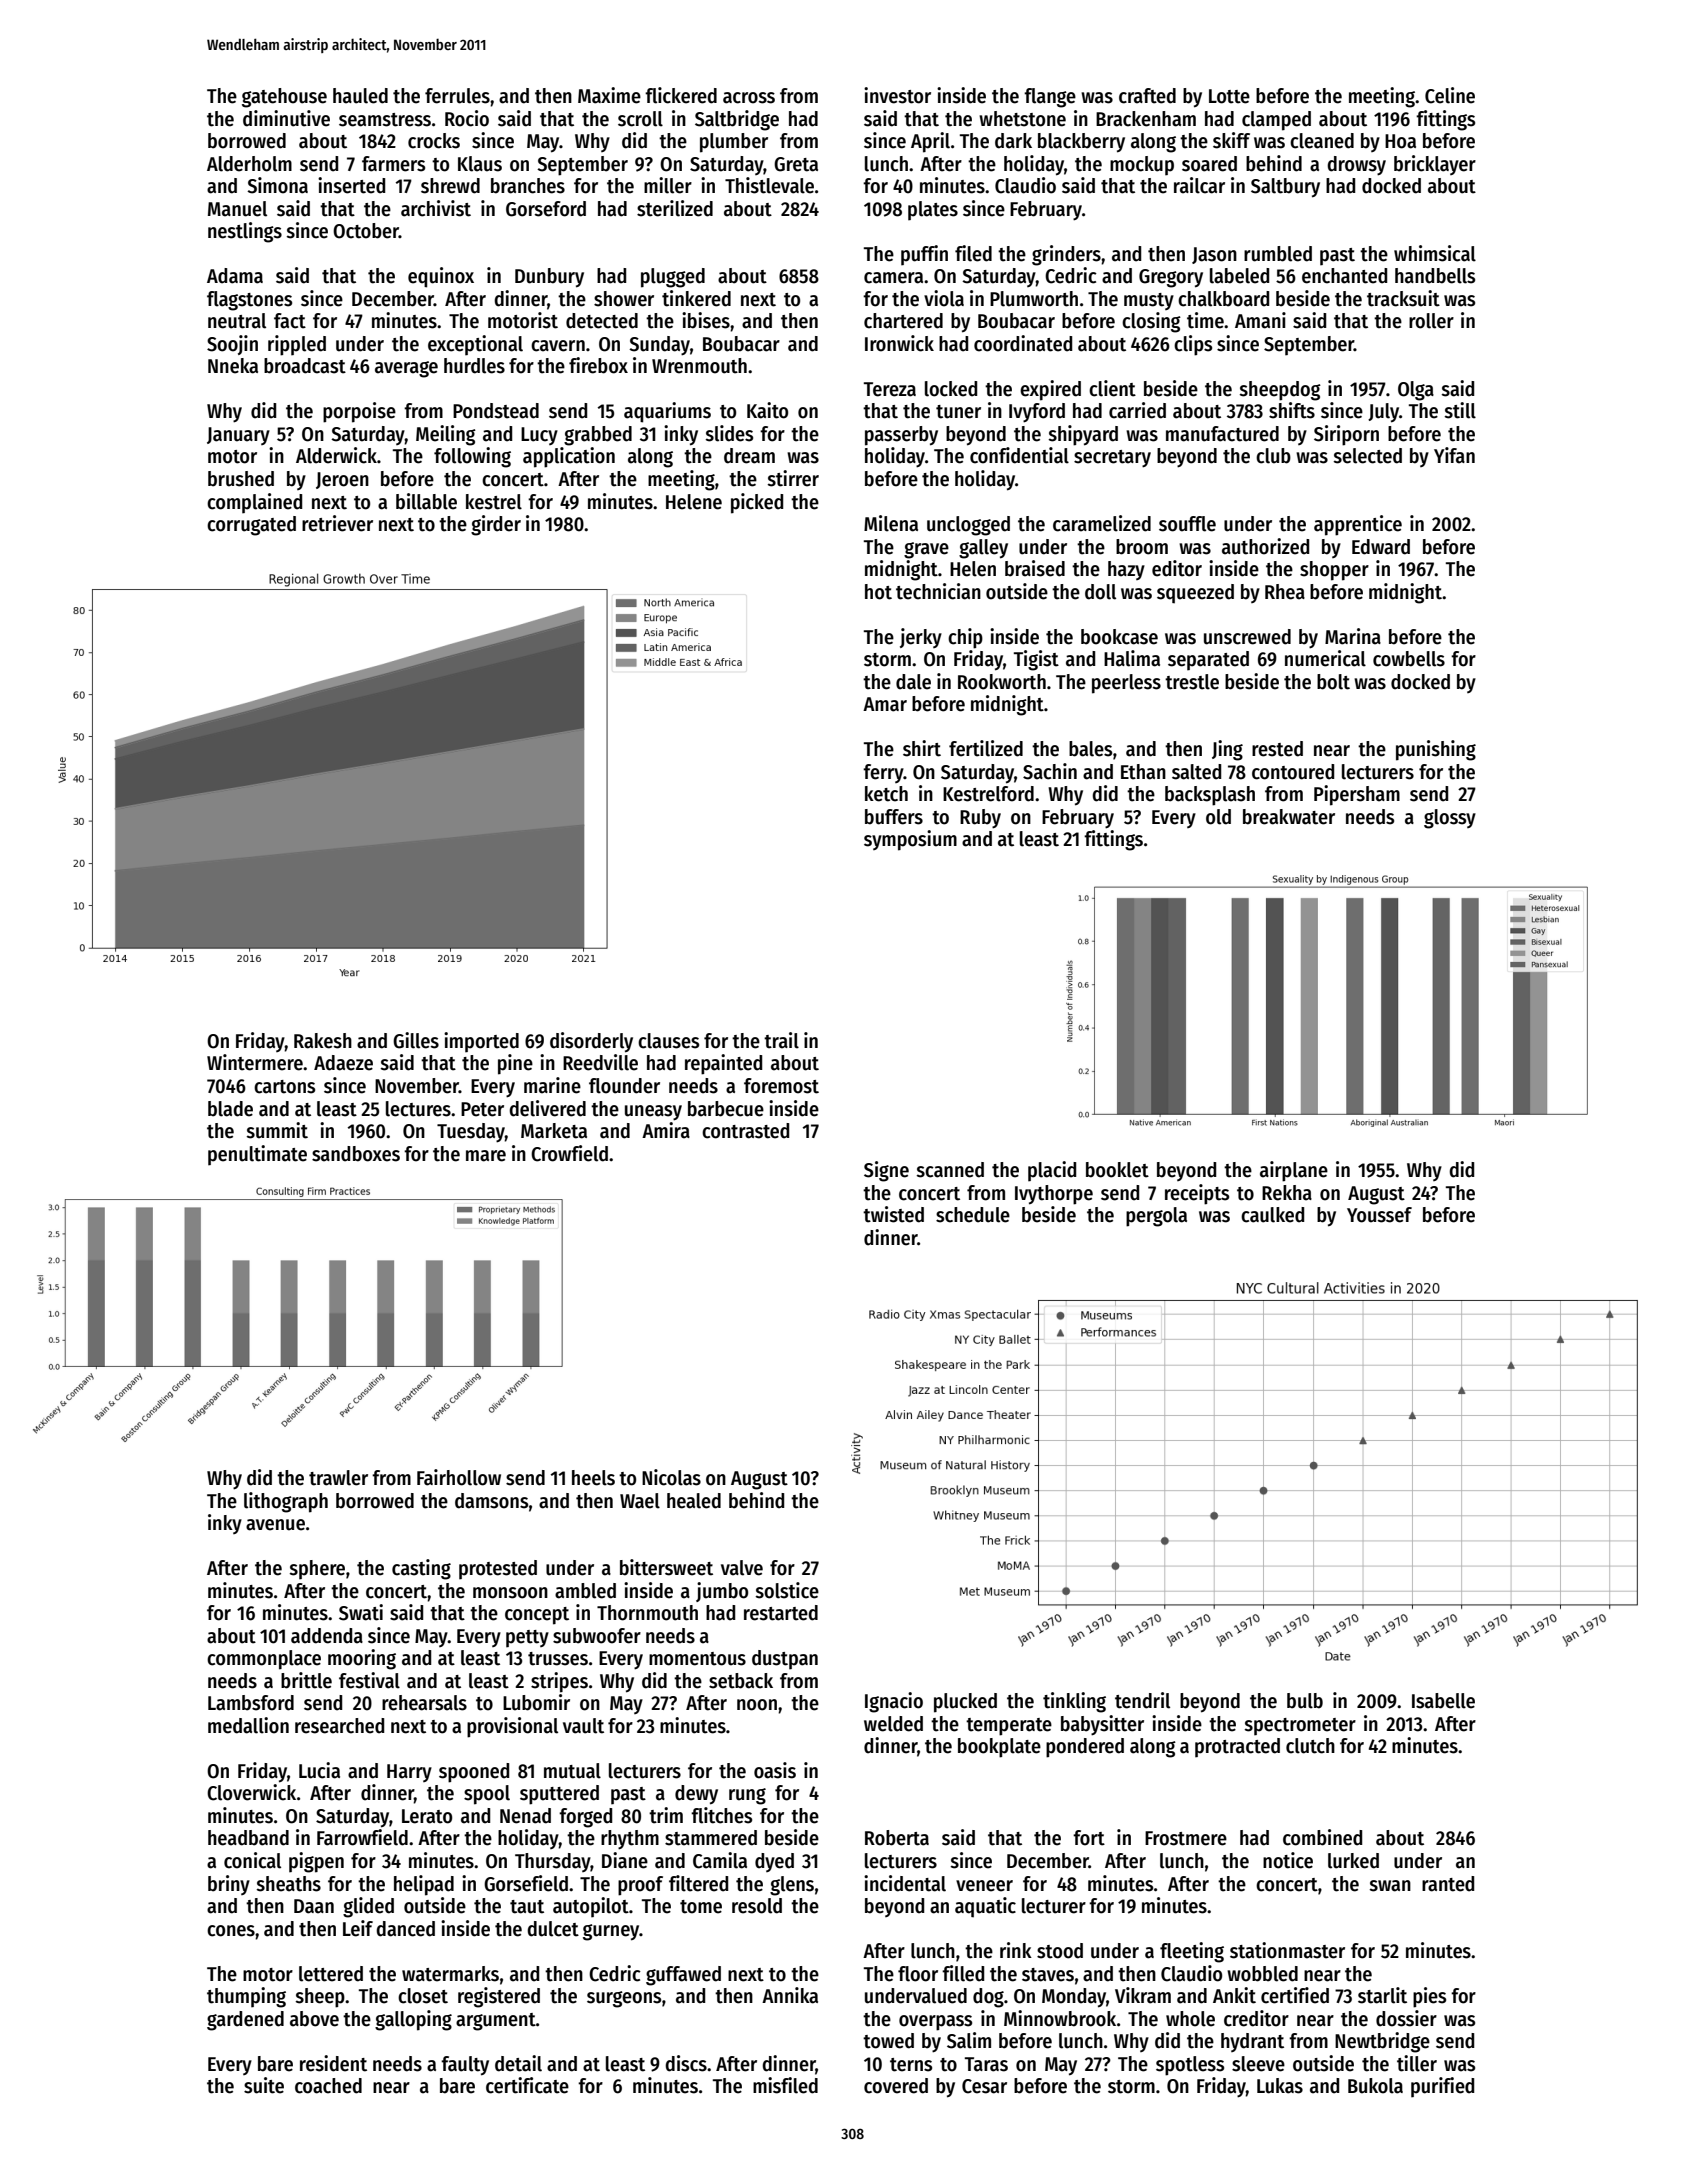  I want to click on caulked, so click(1272, 1215).
